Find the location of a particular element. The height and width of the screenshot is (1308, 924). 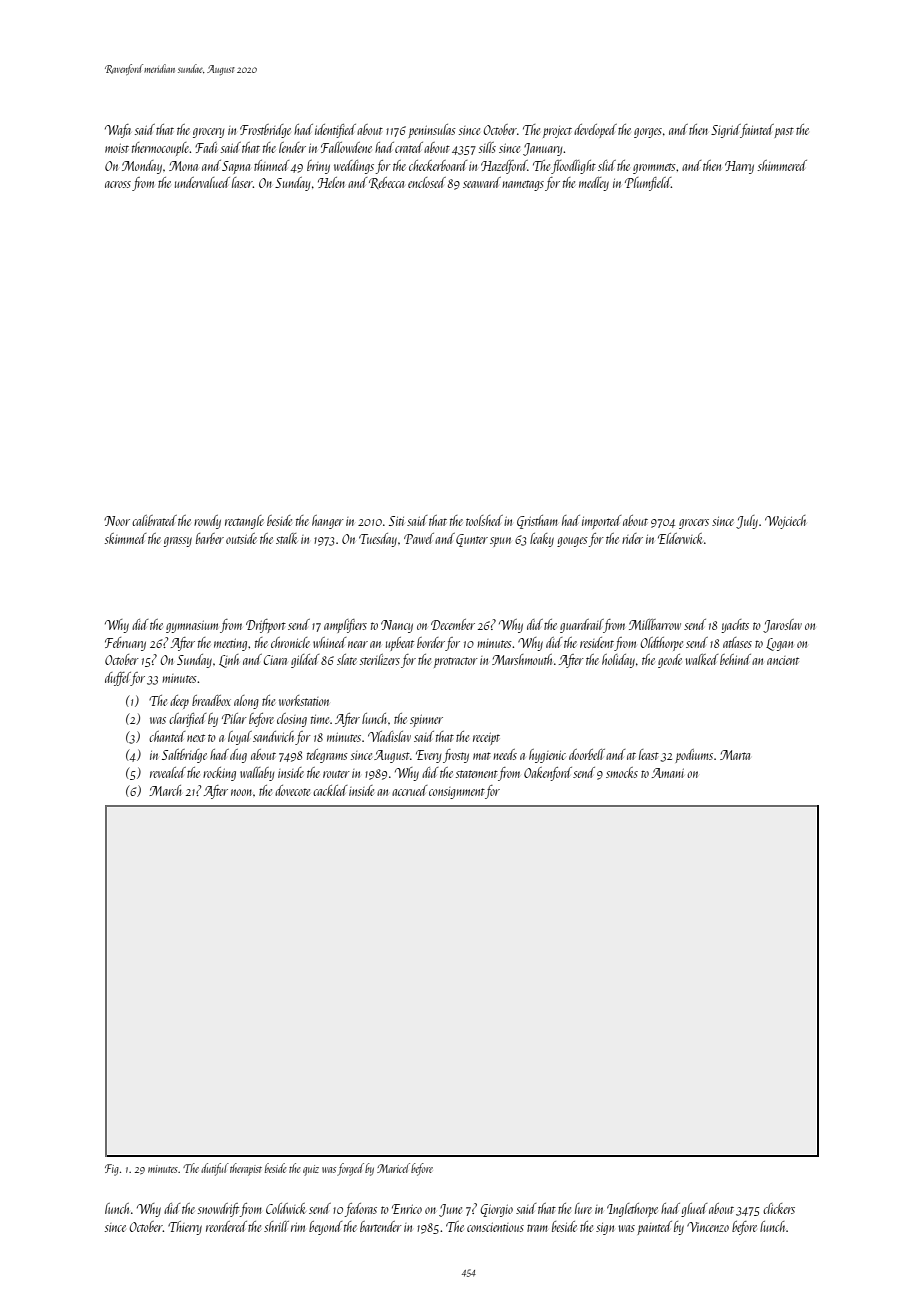

clickers is located at coordinates (779, 1208).
